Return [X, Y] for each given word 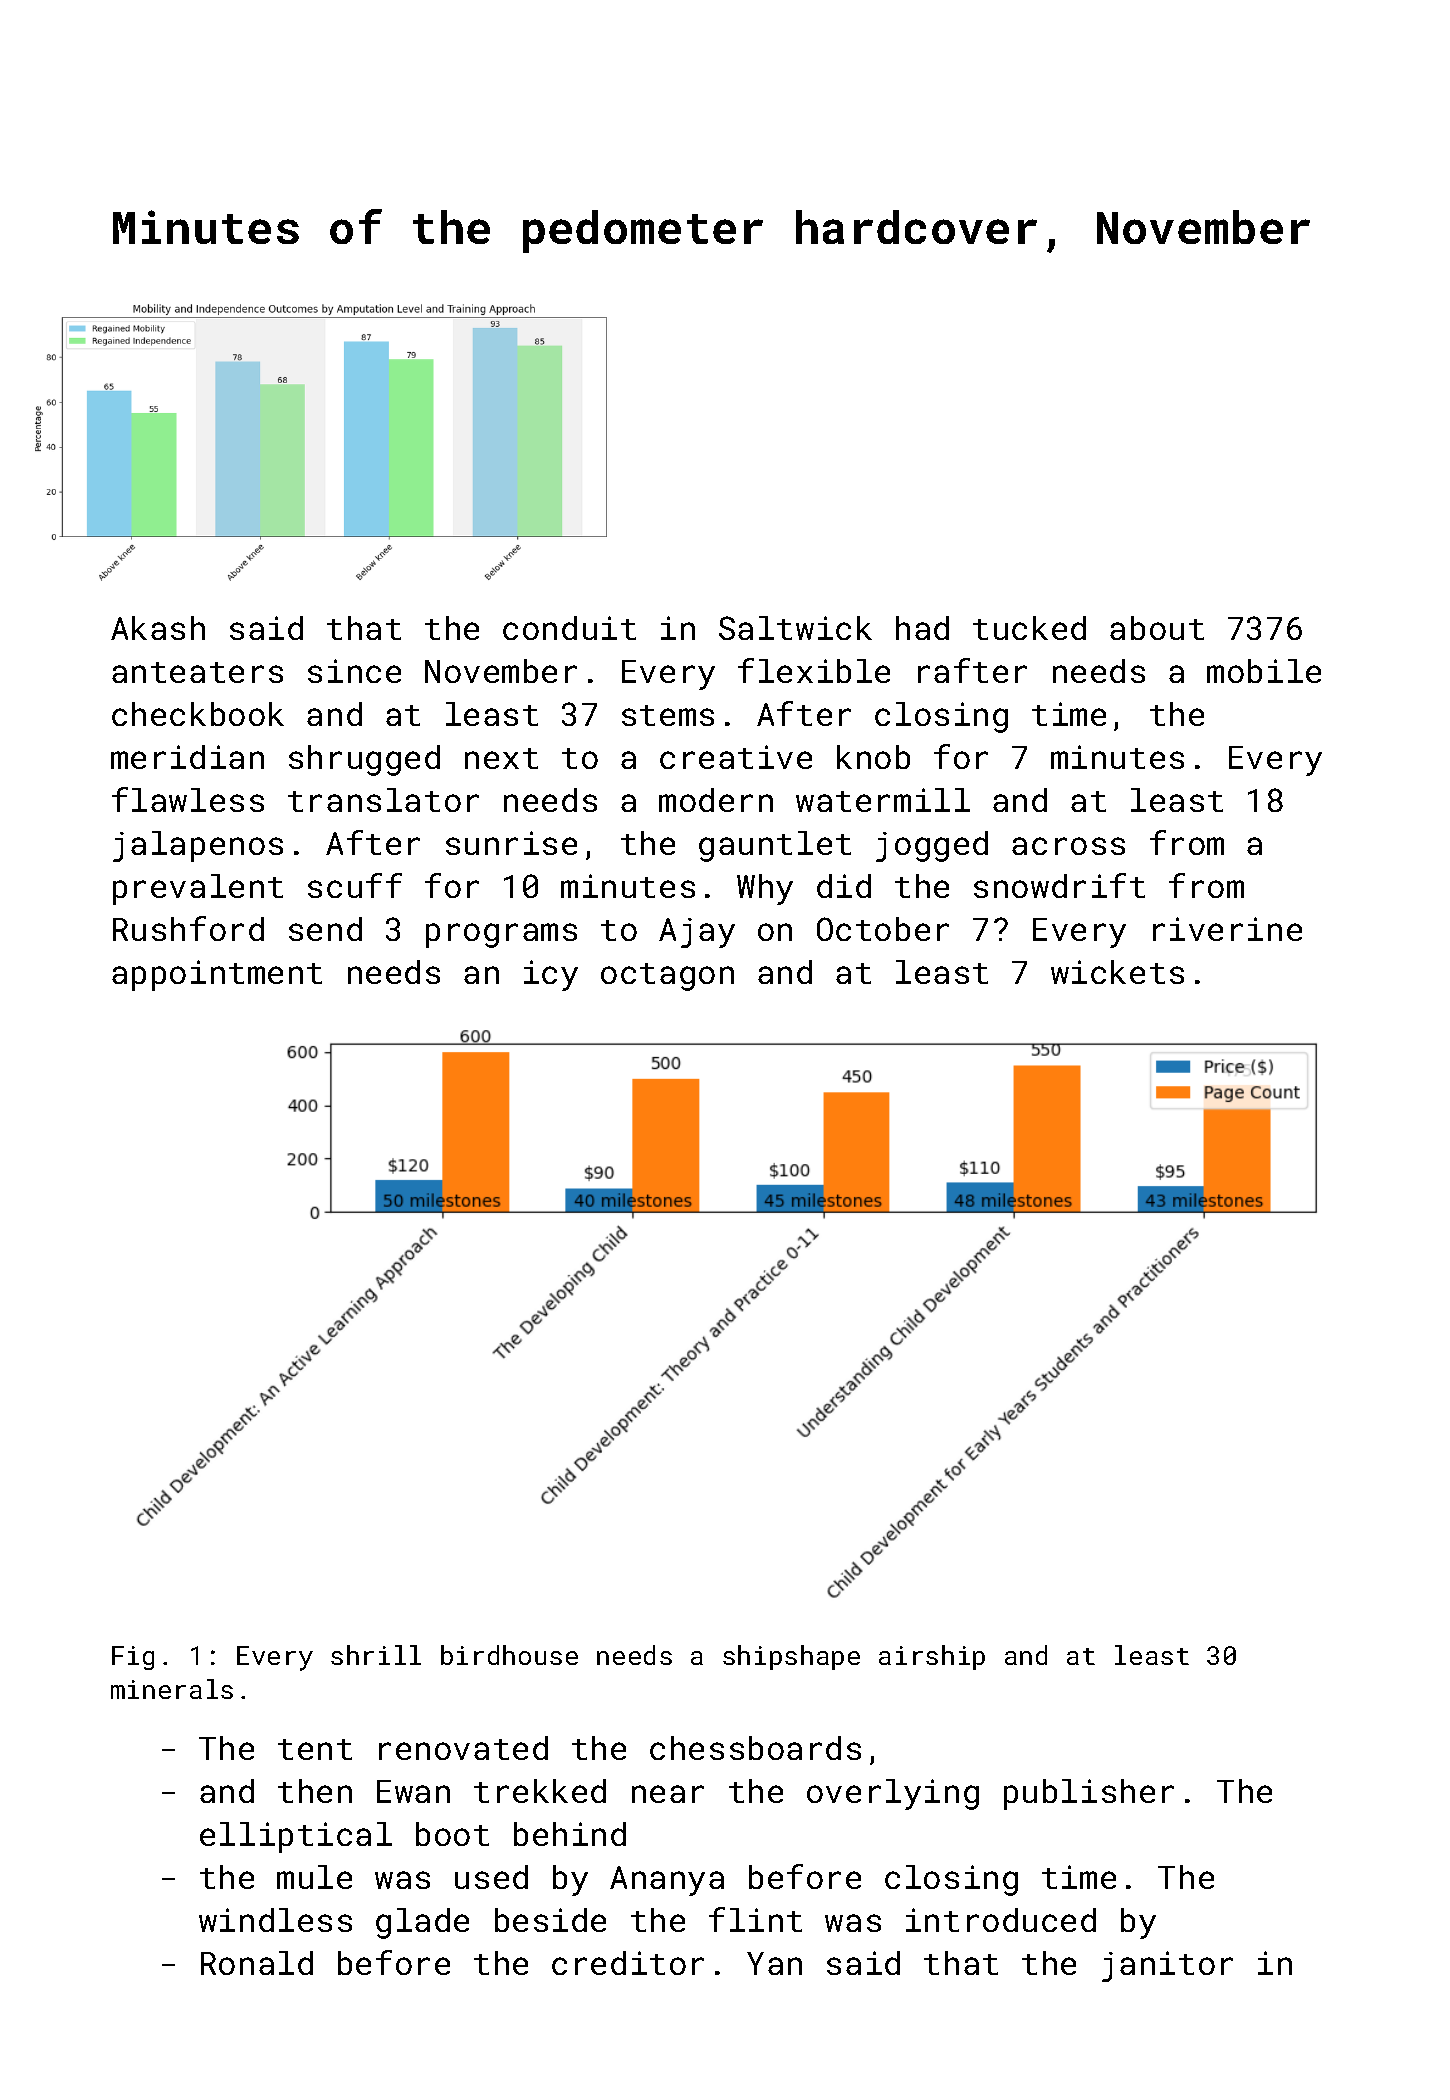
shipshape [791, 1657]
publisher [1089, 1794]
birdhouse [509, 1655]
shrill [376, 1655]
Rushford [188, 928]
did [844, 886]
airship [932, 1657]
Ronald [257, 1963]
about [1157, 628]
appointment [217, 975]
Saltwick [795, 628]
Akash [158, 628]
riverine [1227, 929]
